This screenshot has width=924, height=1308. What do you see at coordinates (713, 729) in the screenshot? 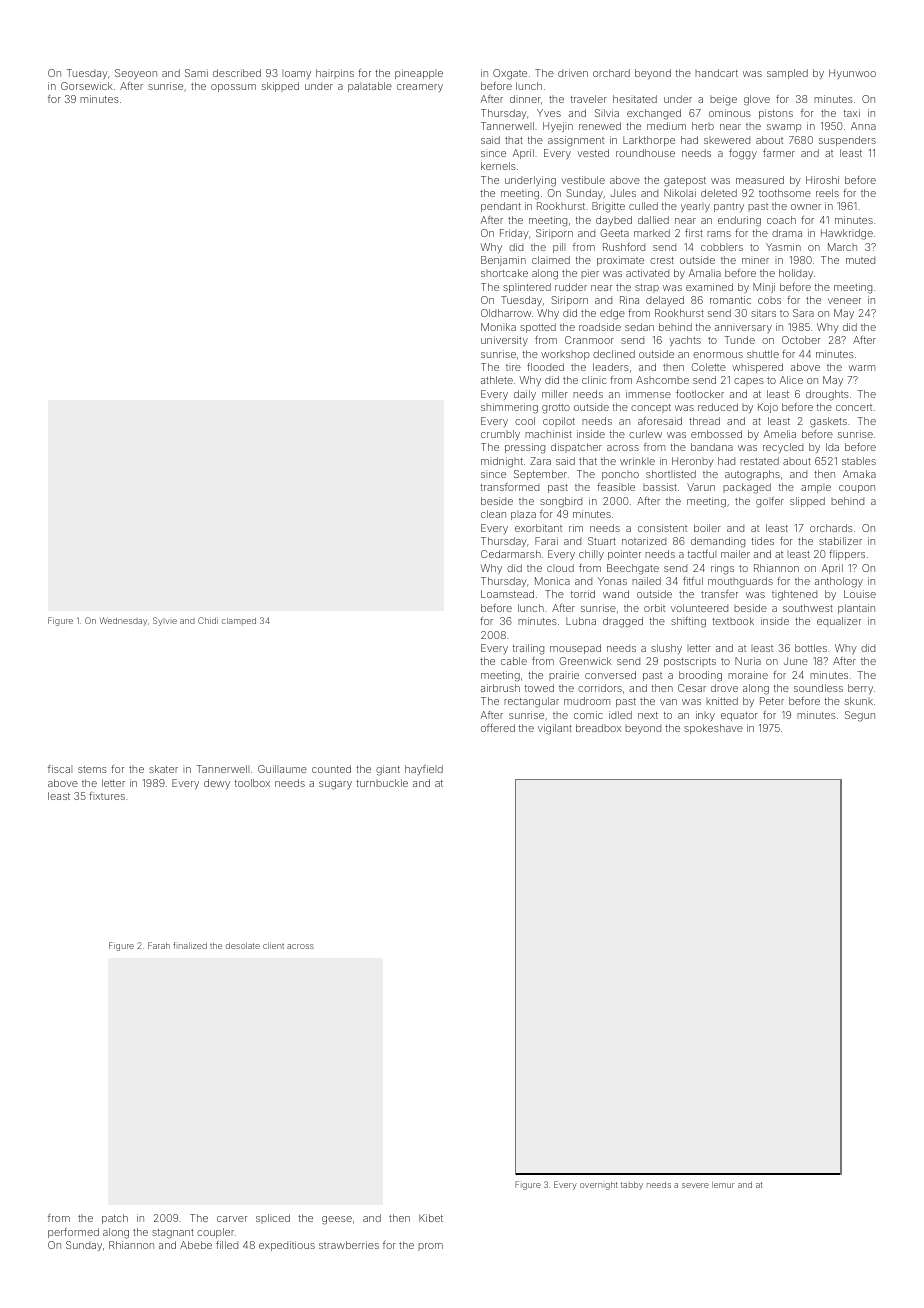
I see `spokeshave` at bounding box center [713, 729].
